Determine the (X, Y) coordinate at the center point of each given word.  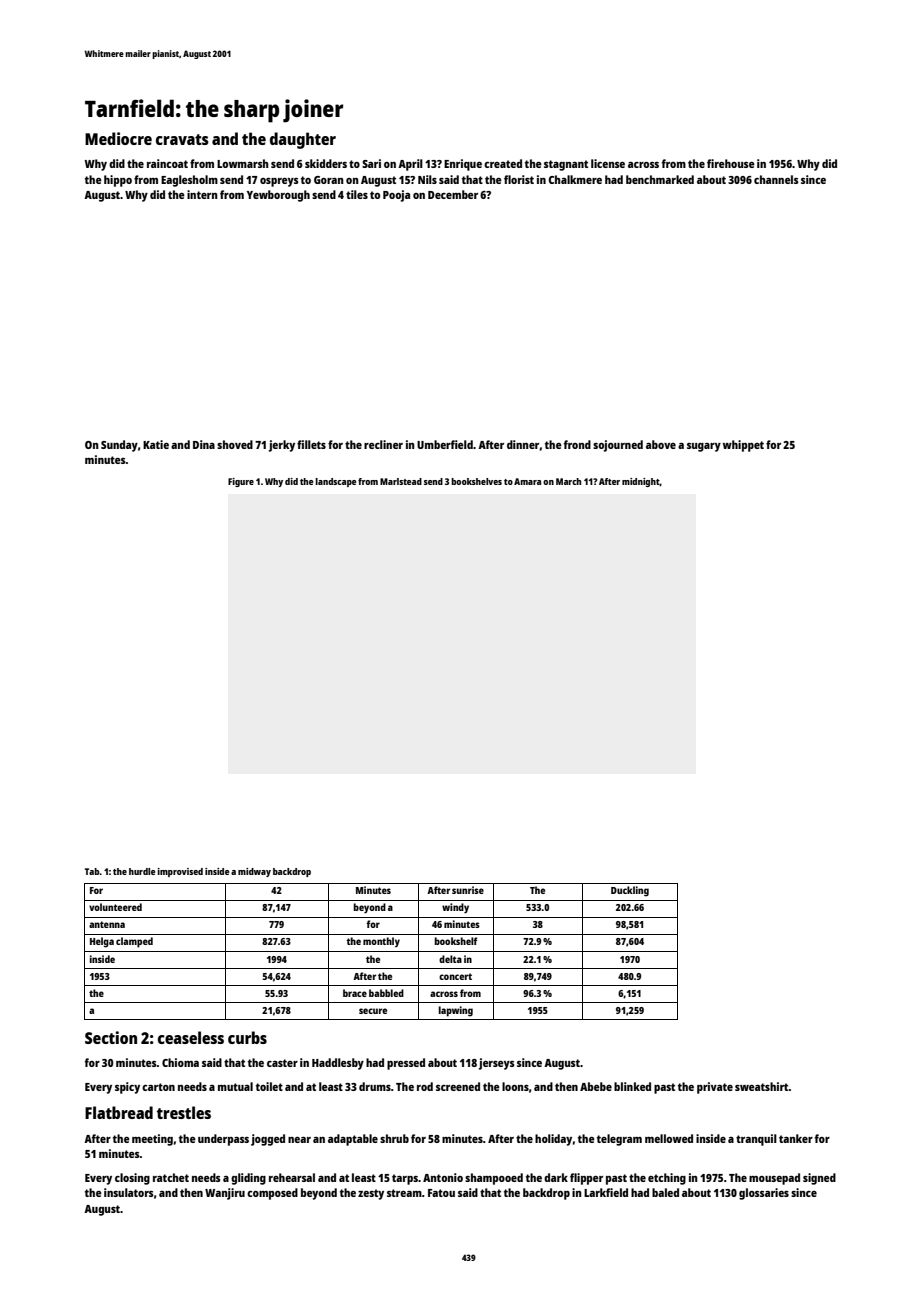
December (453, 194)
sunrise (468, 890)
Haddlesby (338, 1064)
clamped (134, 942)
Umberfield (445, 444)
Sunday (119, 446)
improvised (180, 872)
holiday (553, 1140)
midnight (641, 482)
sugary (704, 447)
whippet (743, 446)
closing (132, 1179)
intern (202, 194)
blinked (632, 1086)
